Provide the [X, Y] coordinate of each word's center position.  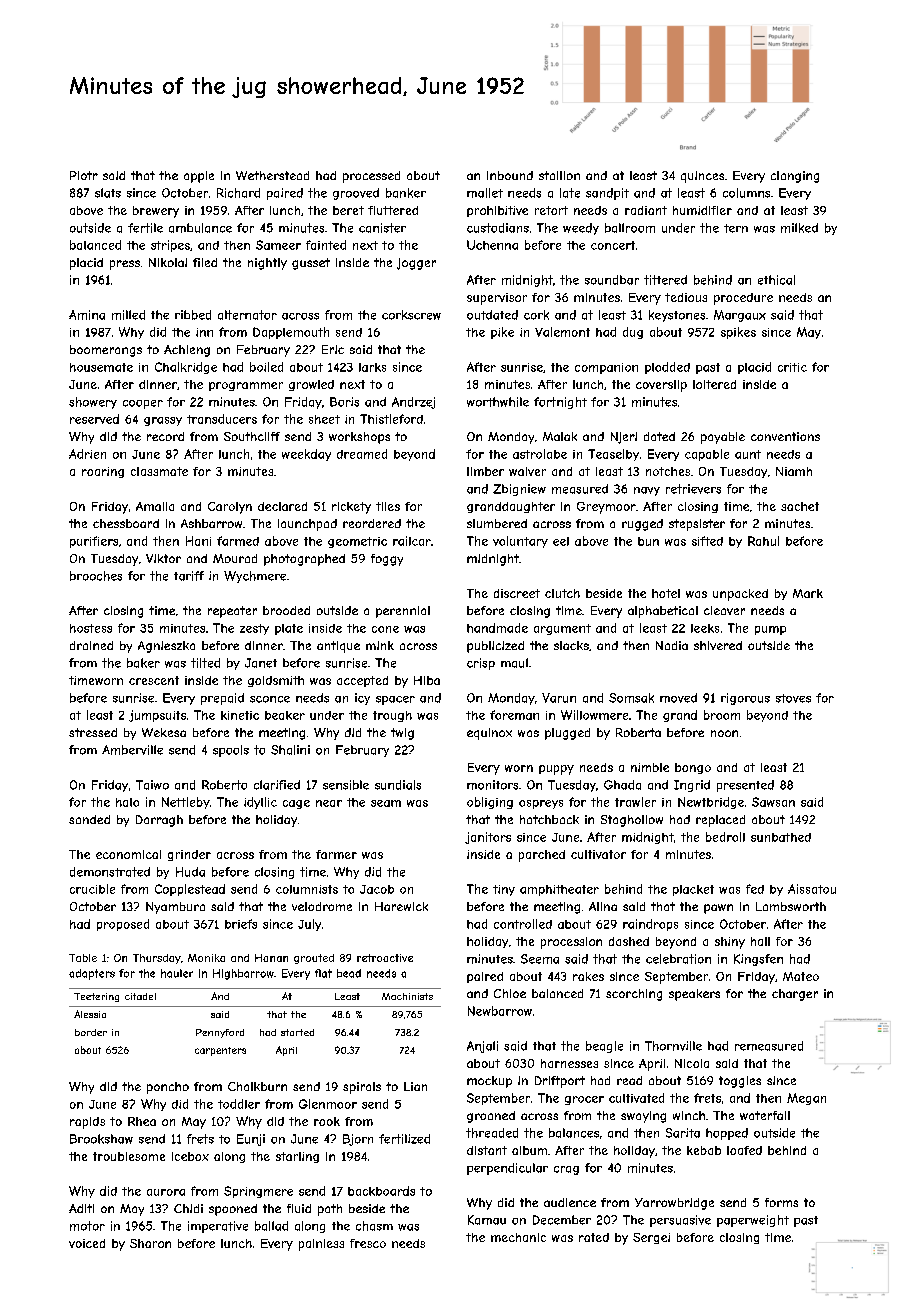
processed [371, 177]
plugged [567, 734]
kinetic [240, 715]
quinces [702, 177]
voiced [87, 1243]
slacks [571, 645]
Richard [238, 193]
